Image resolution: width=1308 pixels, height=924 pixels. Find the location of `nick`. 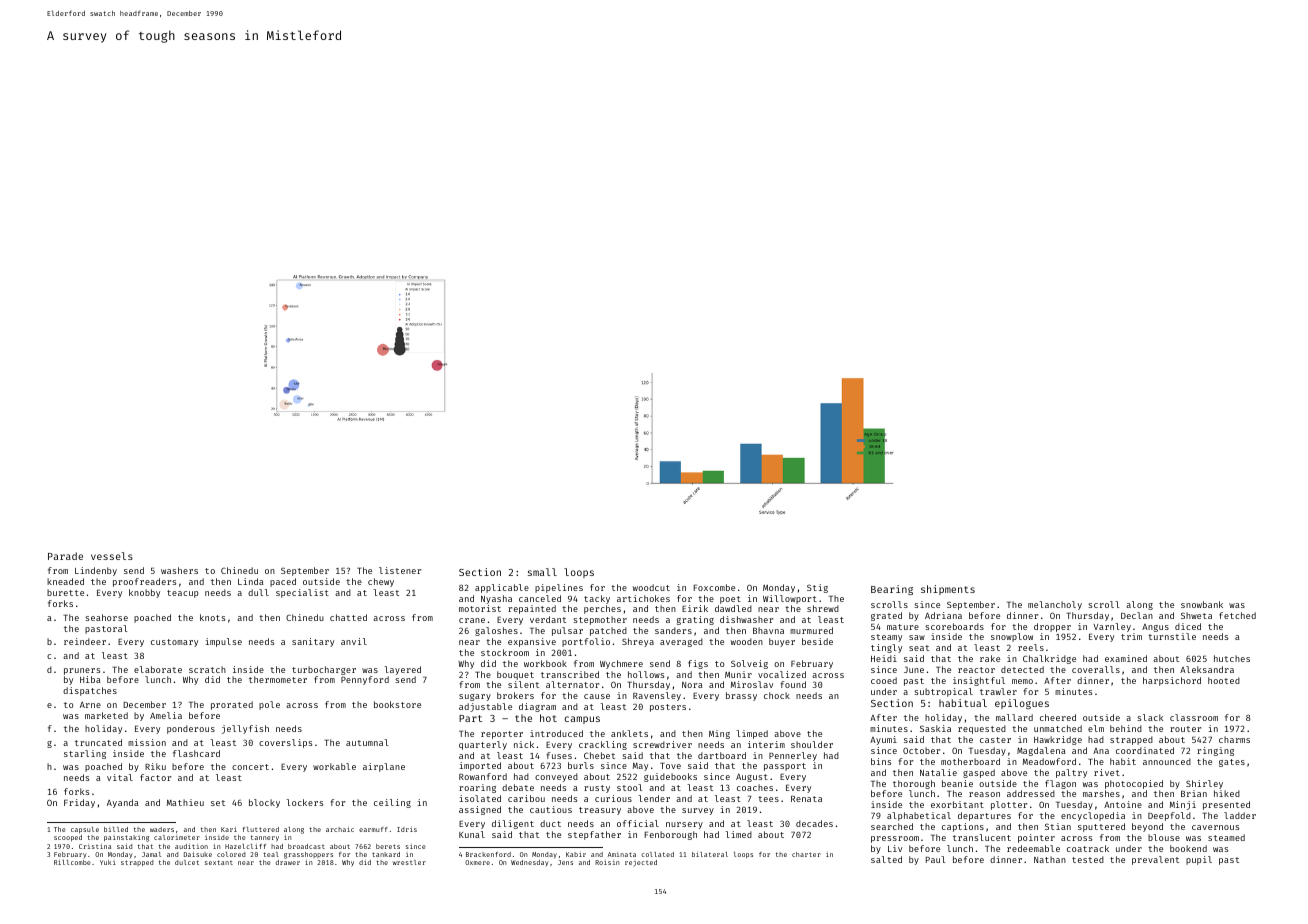

nick is located at coordinates (524, 744).
